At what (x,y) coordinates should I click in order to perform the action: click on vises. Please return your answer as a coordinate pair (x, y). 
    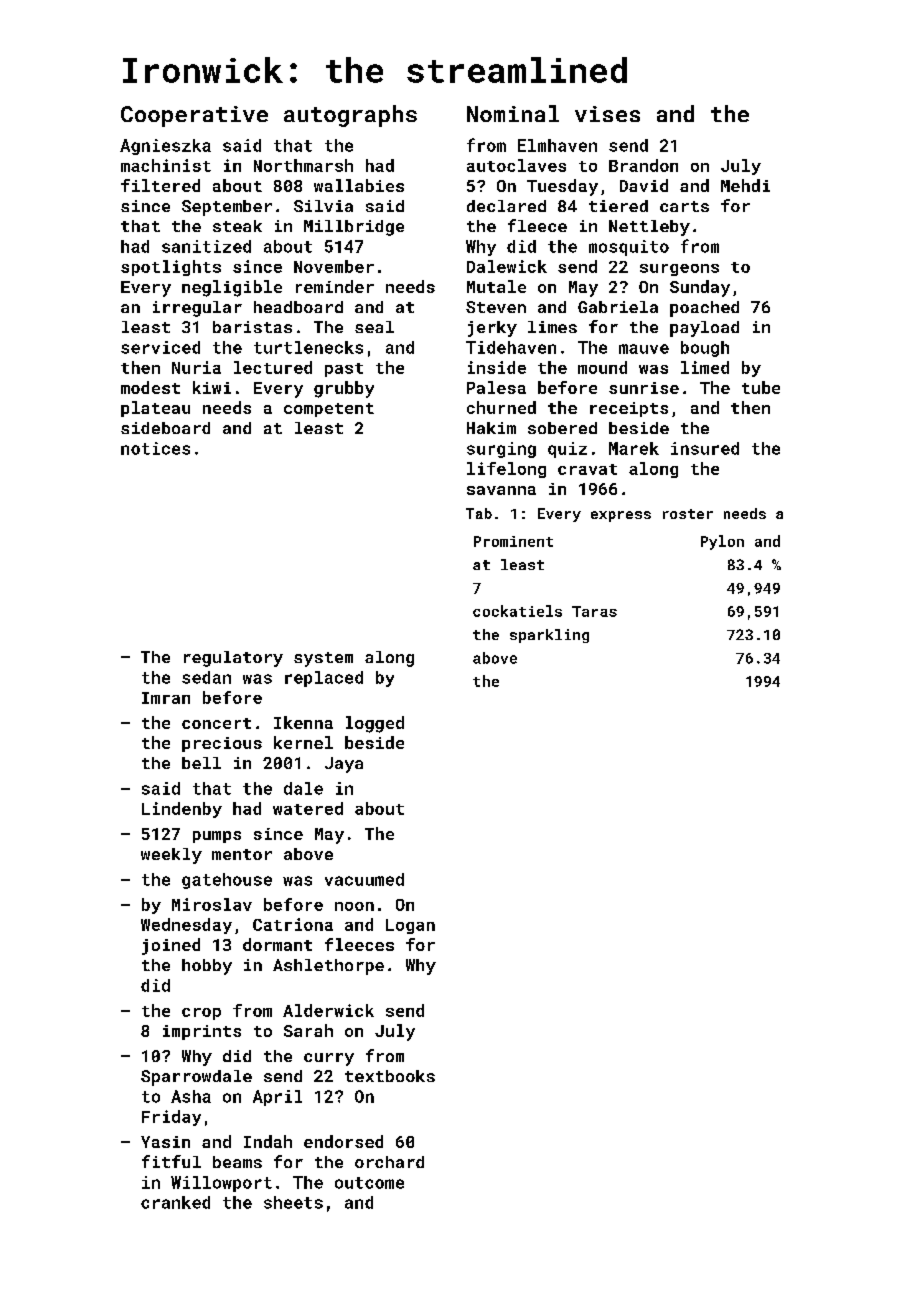
    Looking at the image, I should click on (607, 114).
